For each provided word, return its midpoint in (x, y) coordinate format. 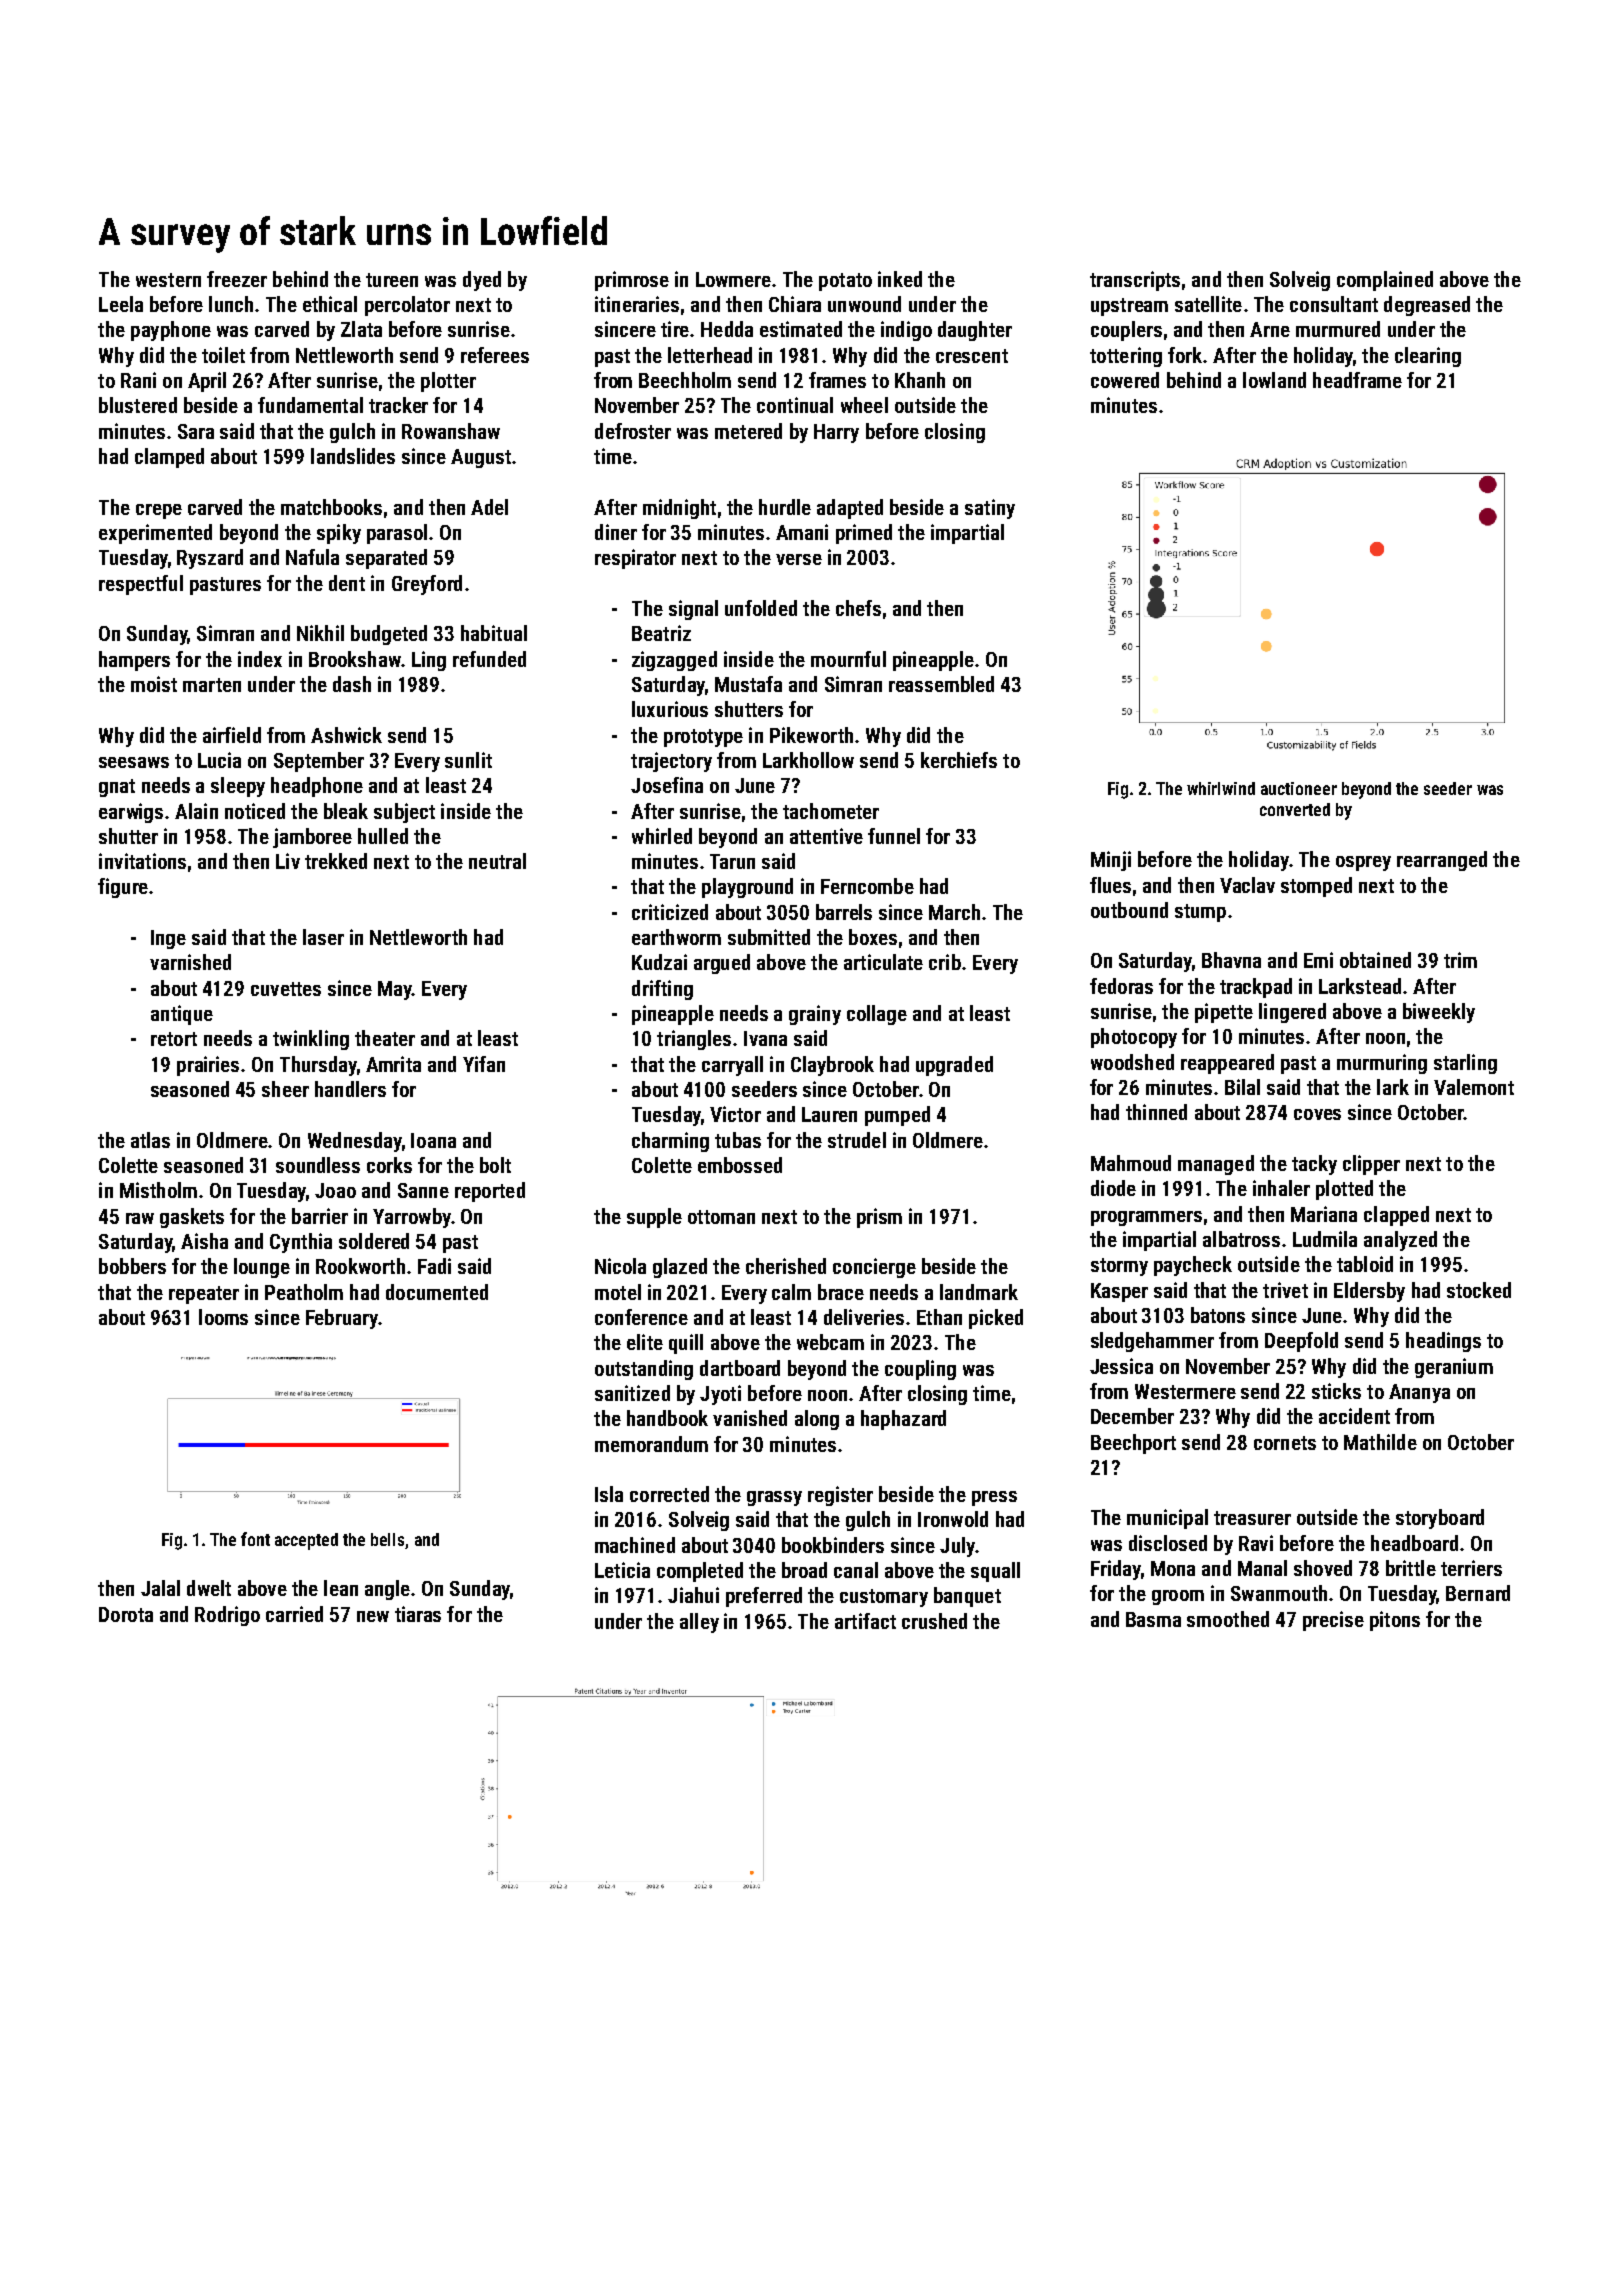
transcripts (1135, 281)
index (260, 659)
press (994, 1498)
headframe (1357, 380)
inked (900, 279)
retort (174, 1039)
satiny (990, 509)
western (168, 280)
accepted (306, 1541)
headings (1443, 1342)
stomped (1316, 887)
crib (945, 962)
